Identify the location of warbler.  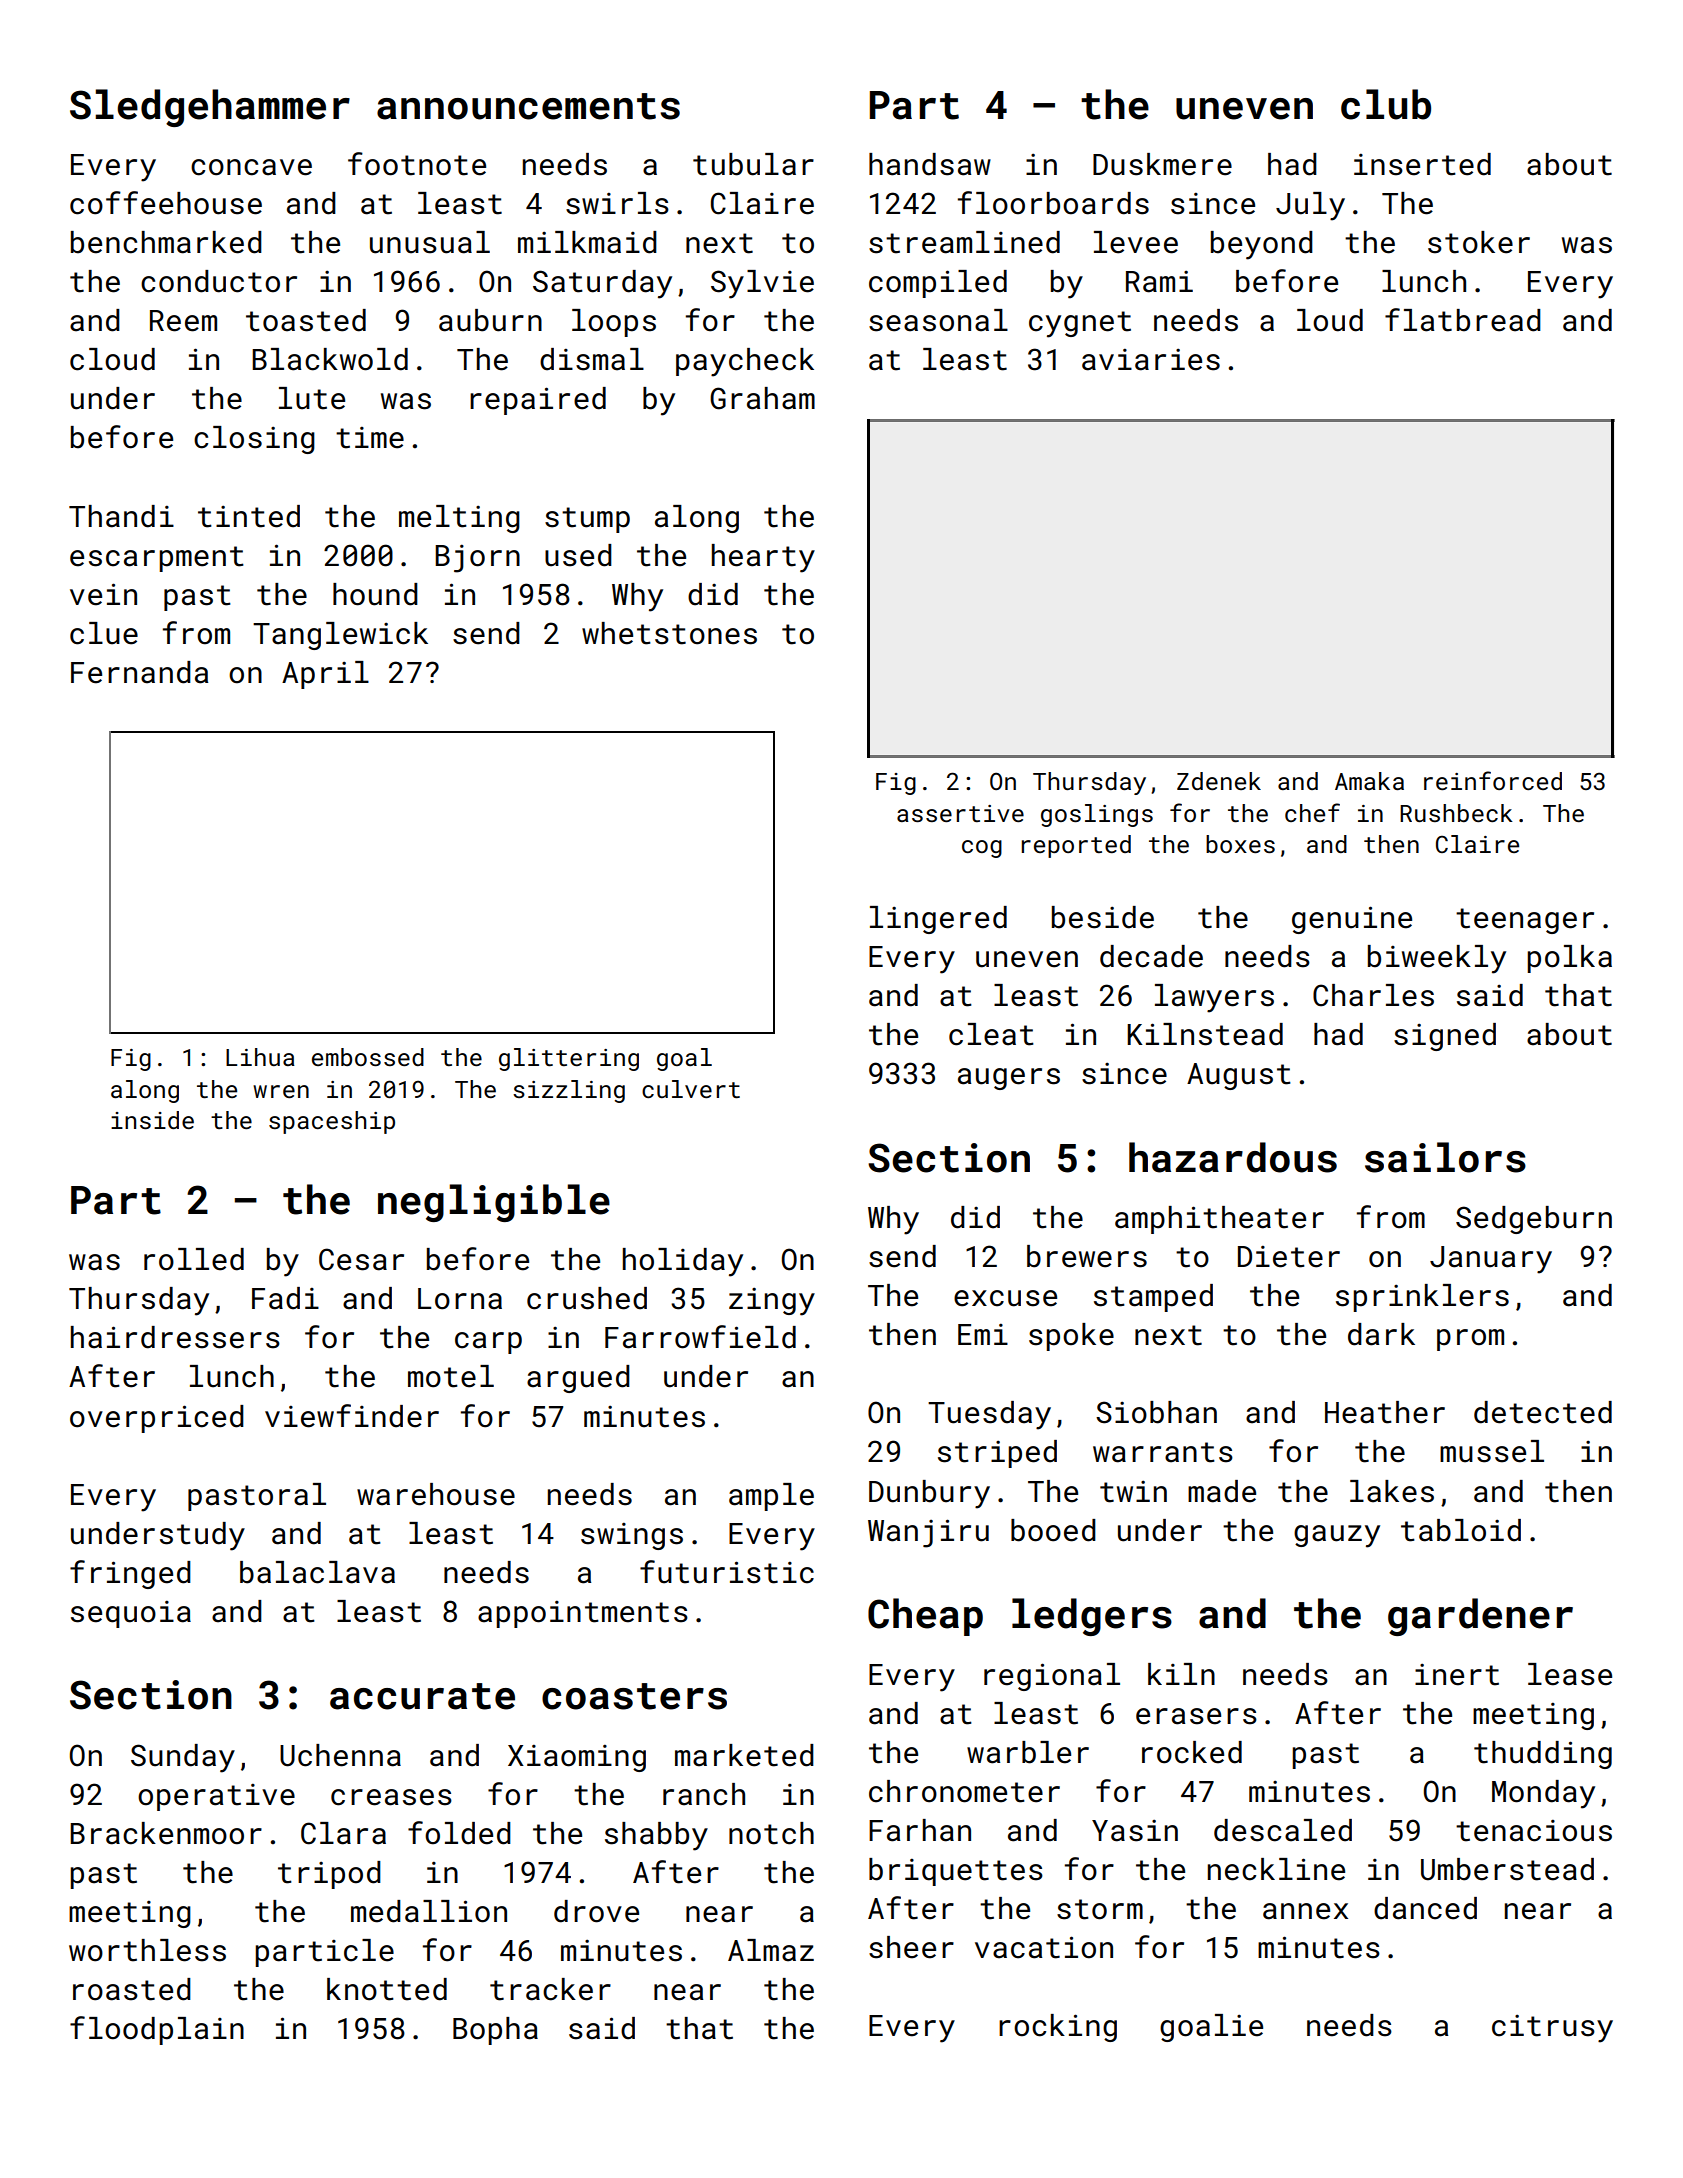
(1028, 1752).
